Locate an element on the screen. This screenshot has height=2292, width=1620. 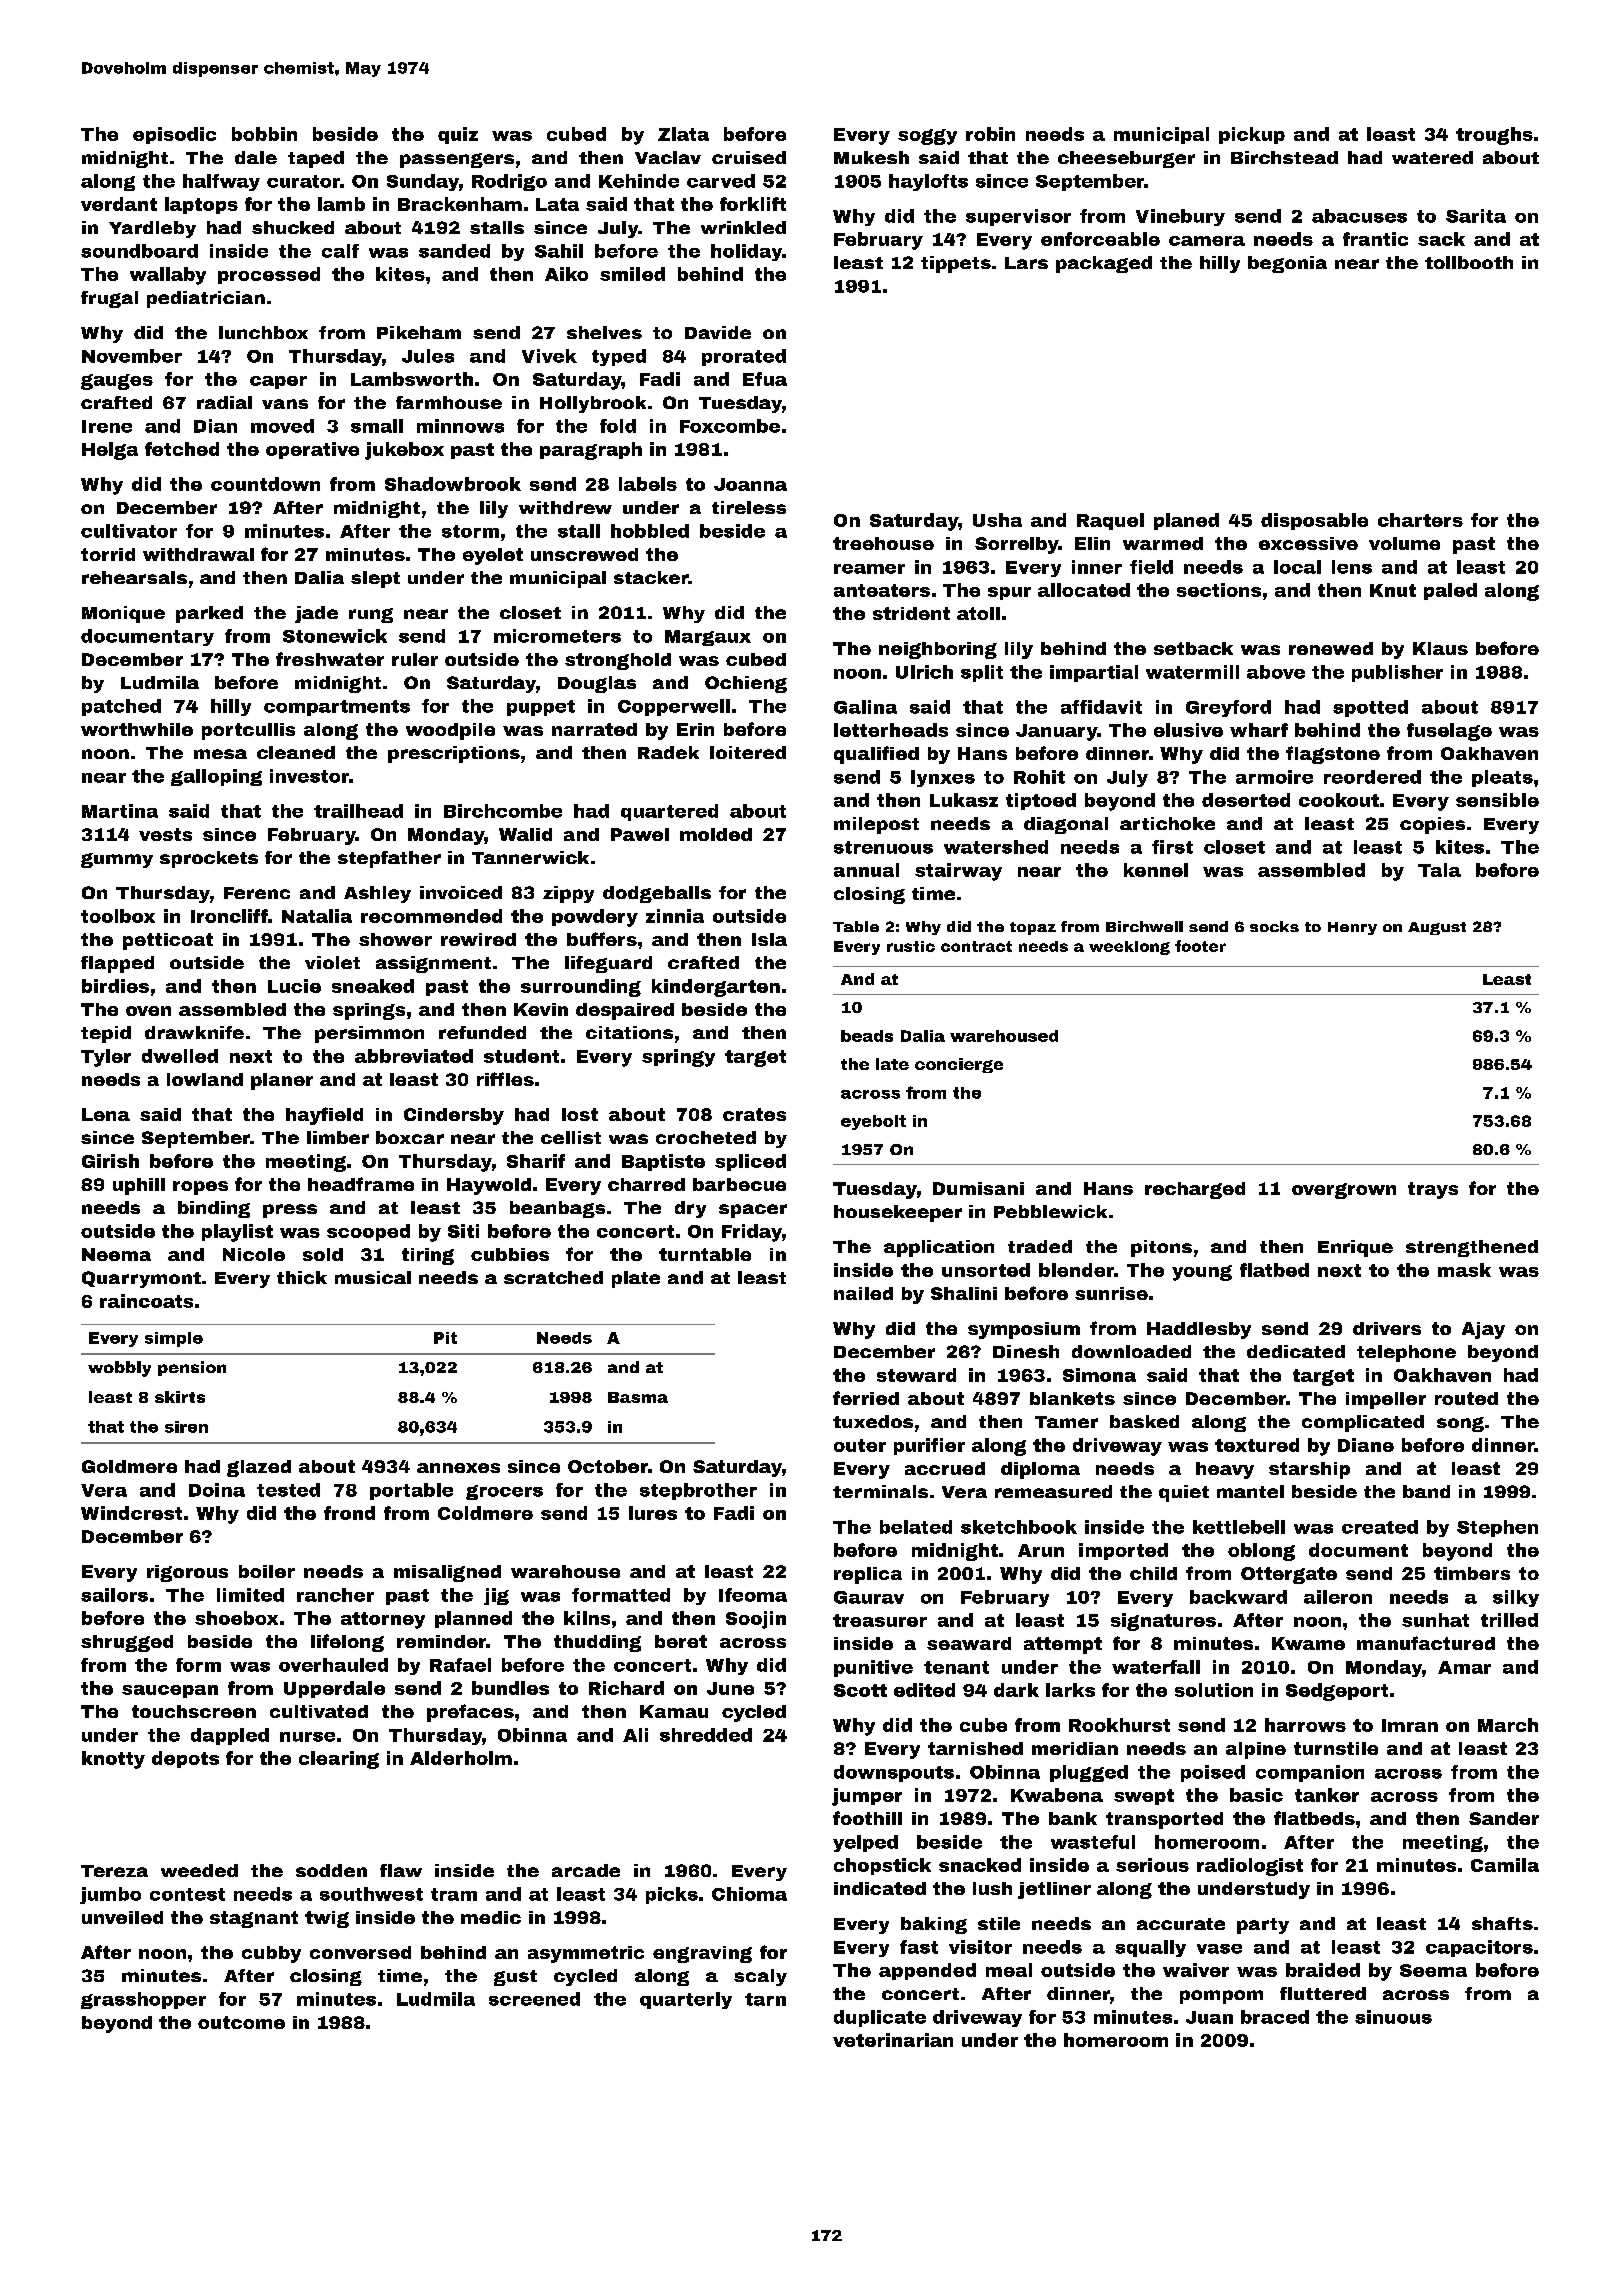
disposable is located at coordinates (1314, 521).
